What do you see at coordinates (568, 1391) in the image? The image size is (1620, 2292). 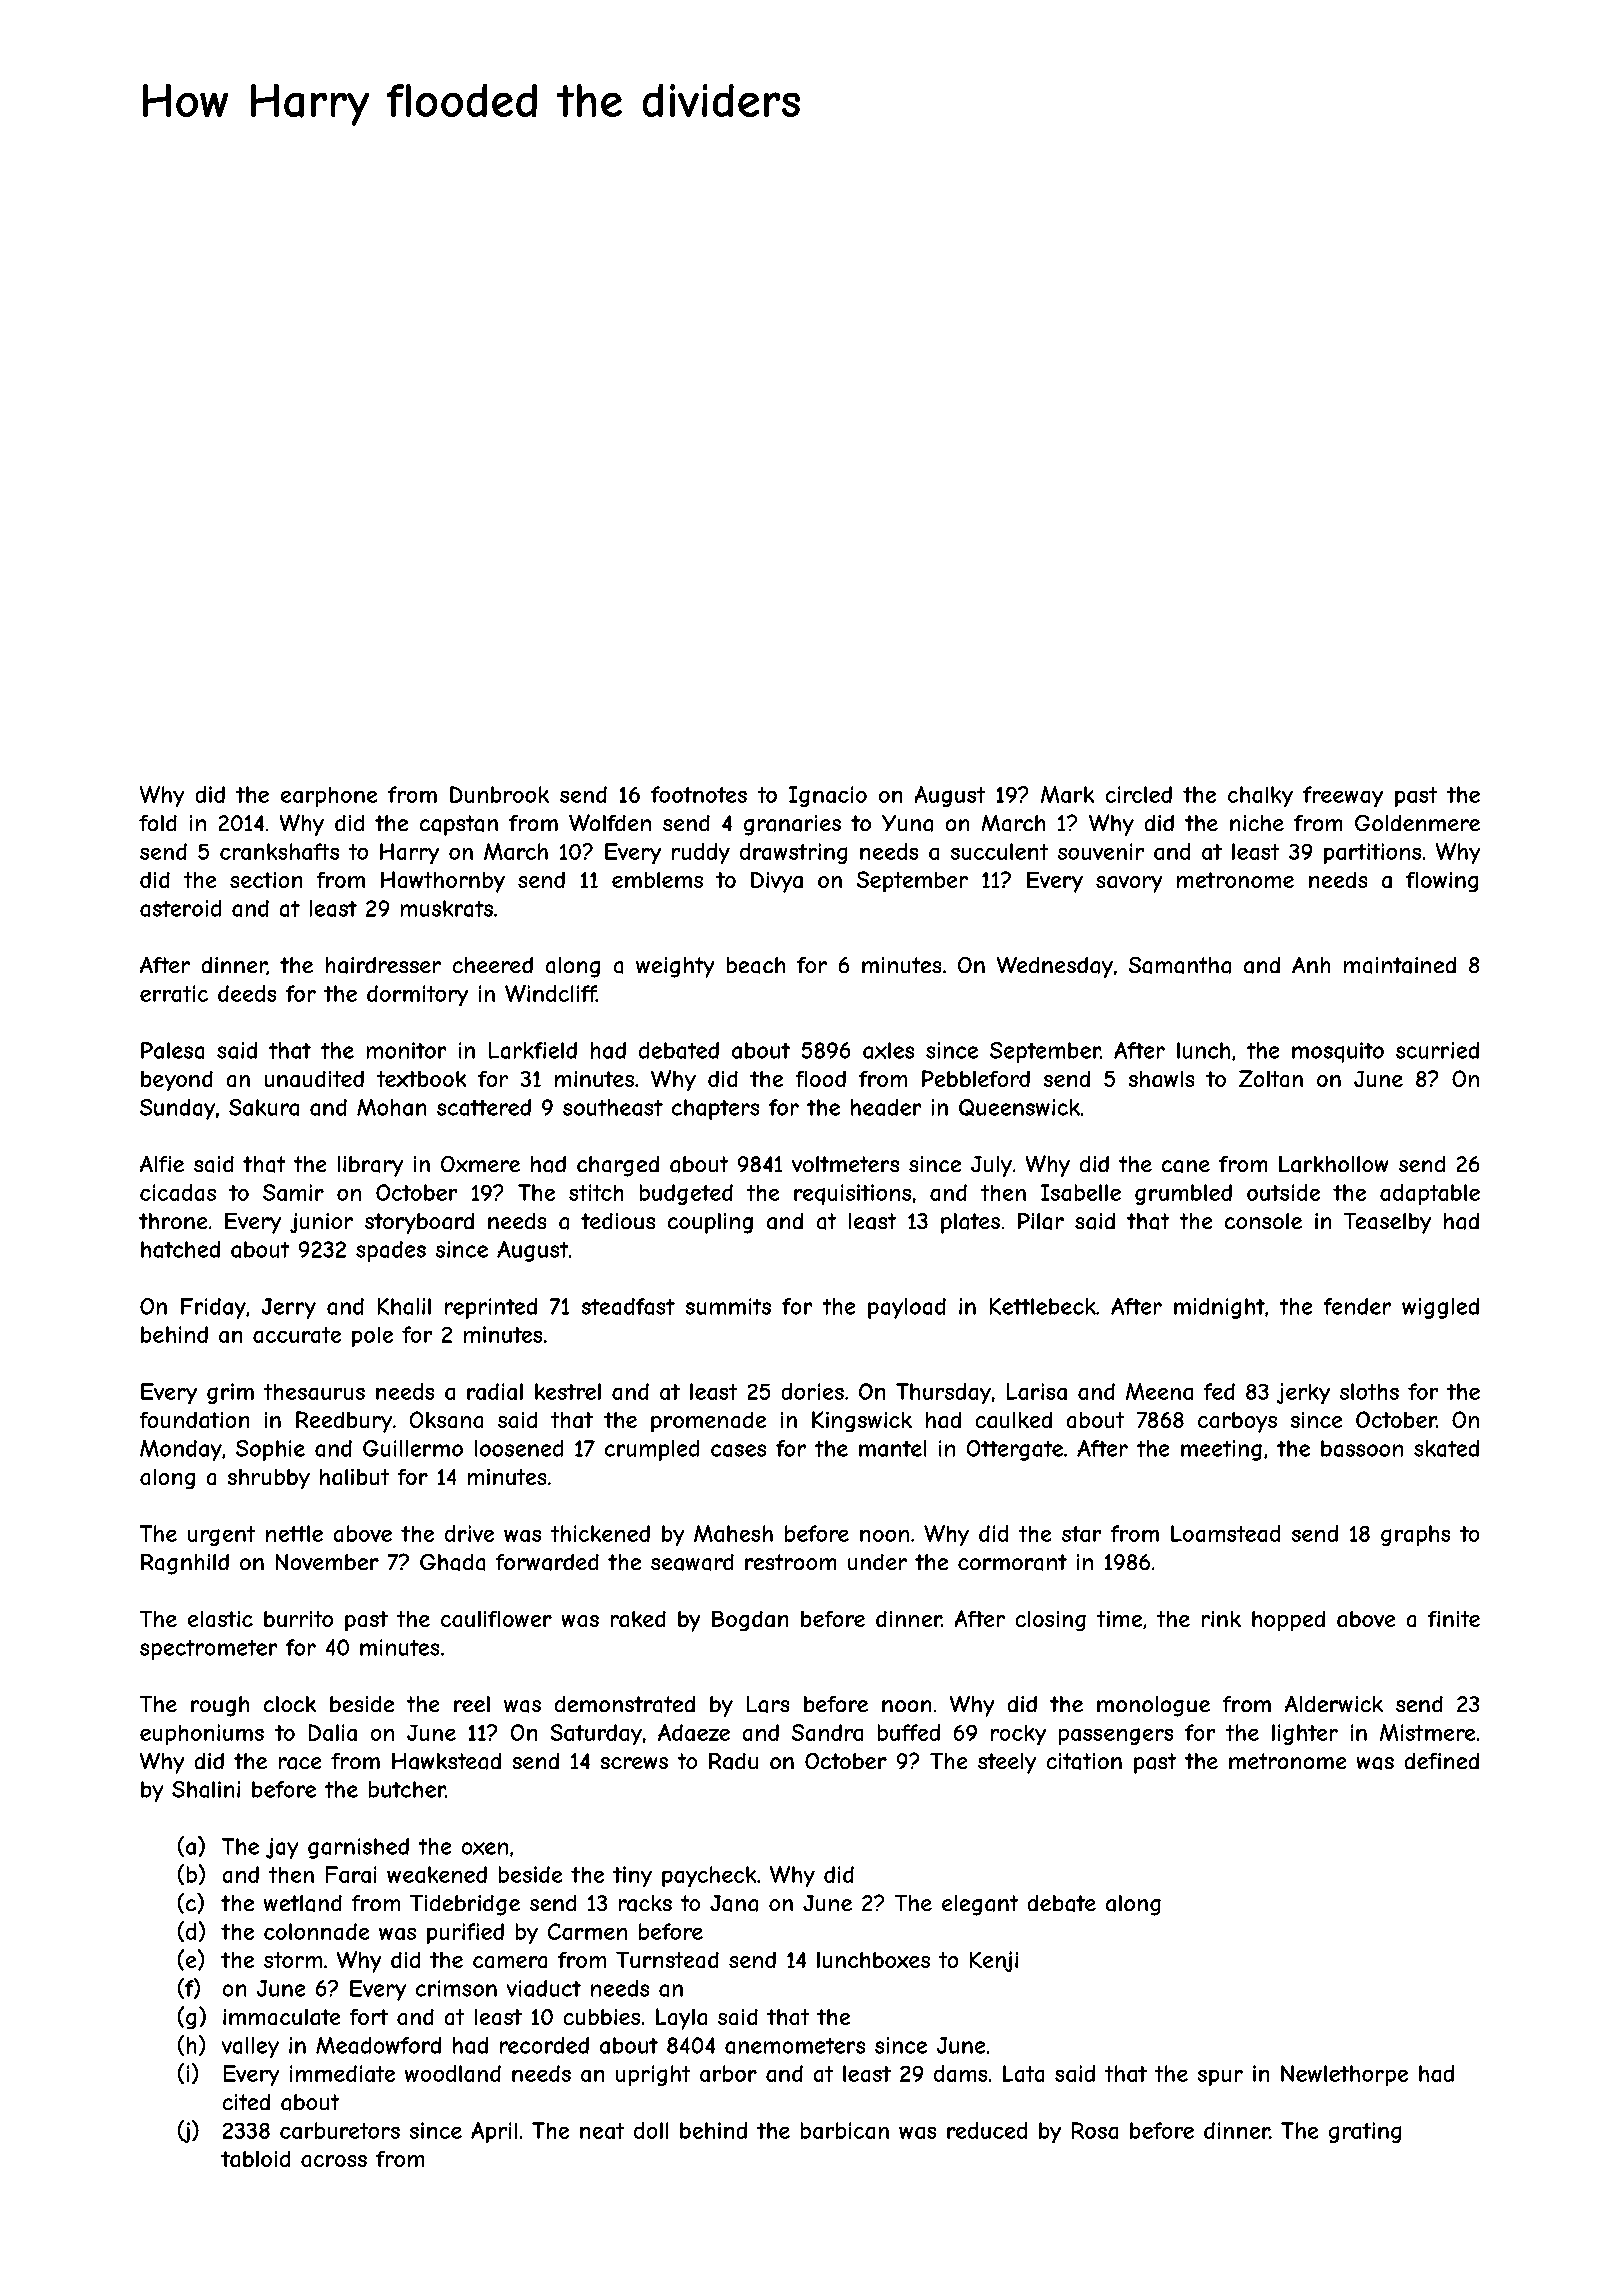 I see `kestrel` at bounding box center [568, 1391].
